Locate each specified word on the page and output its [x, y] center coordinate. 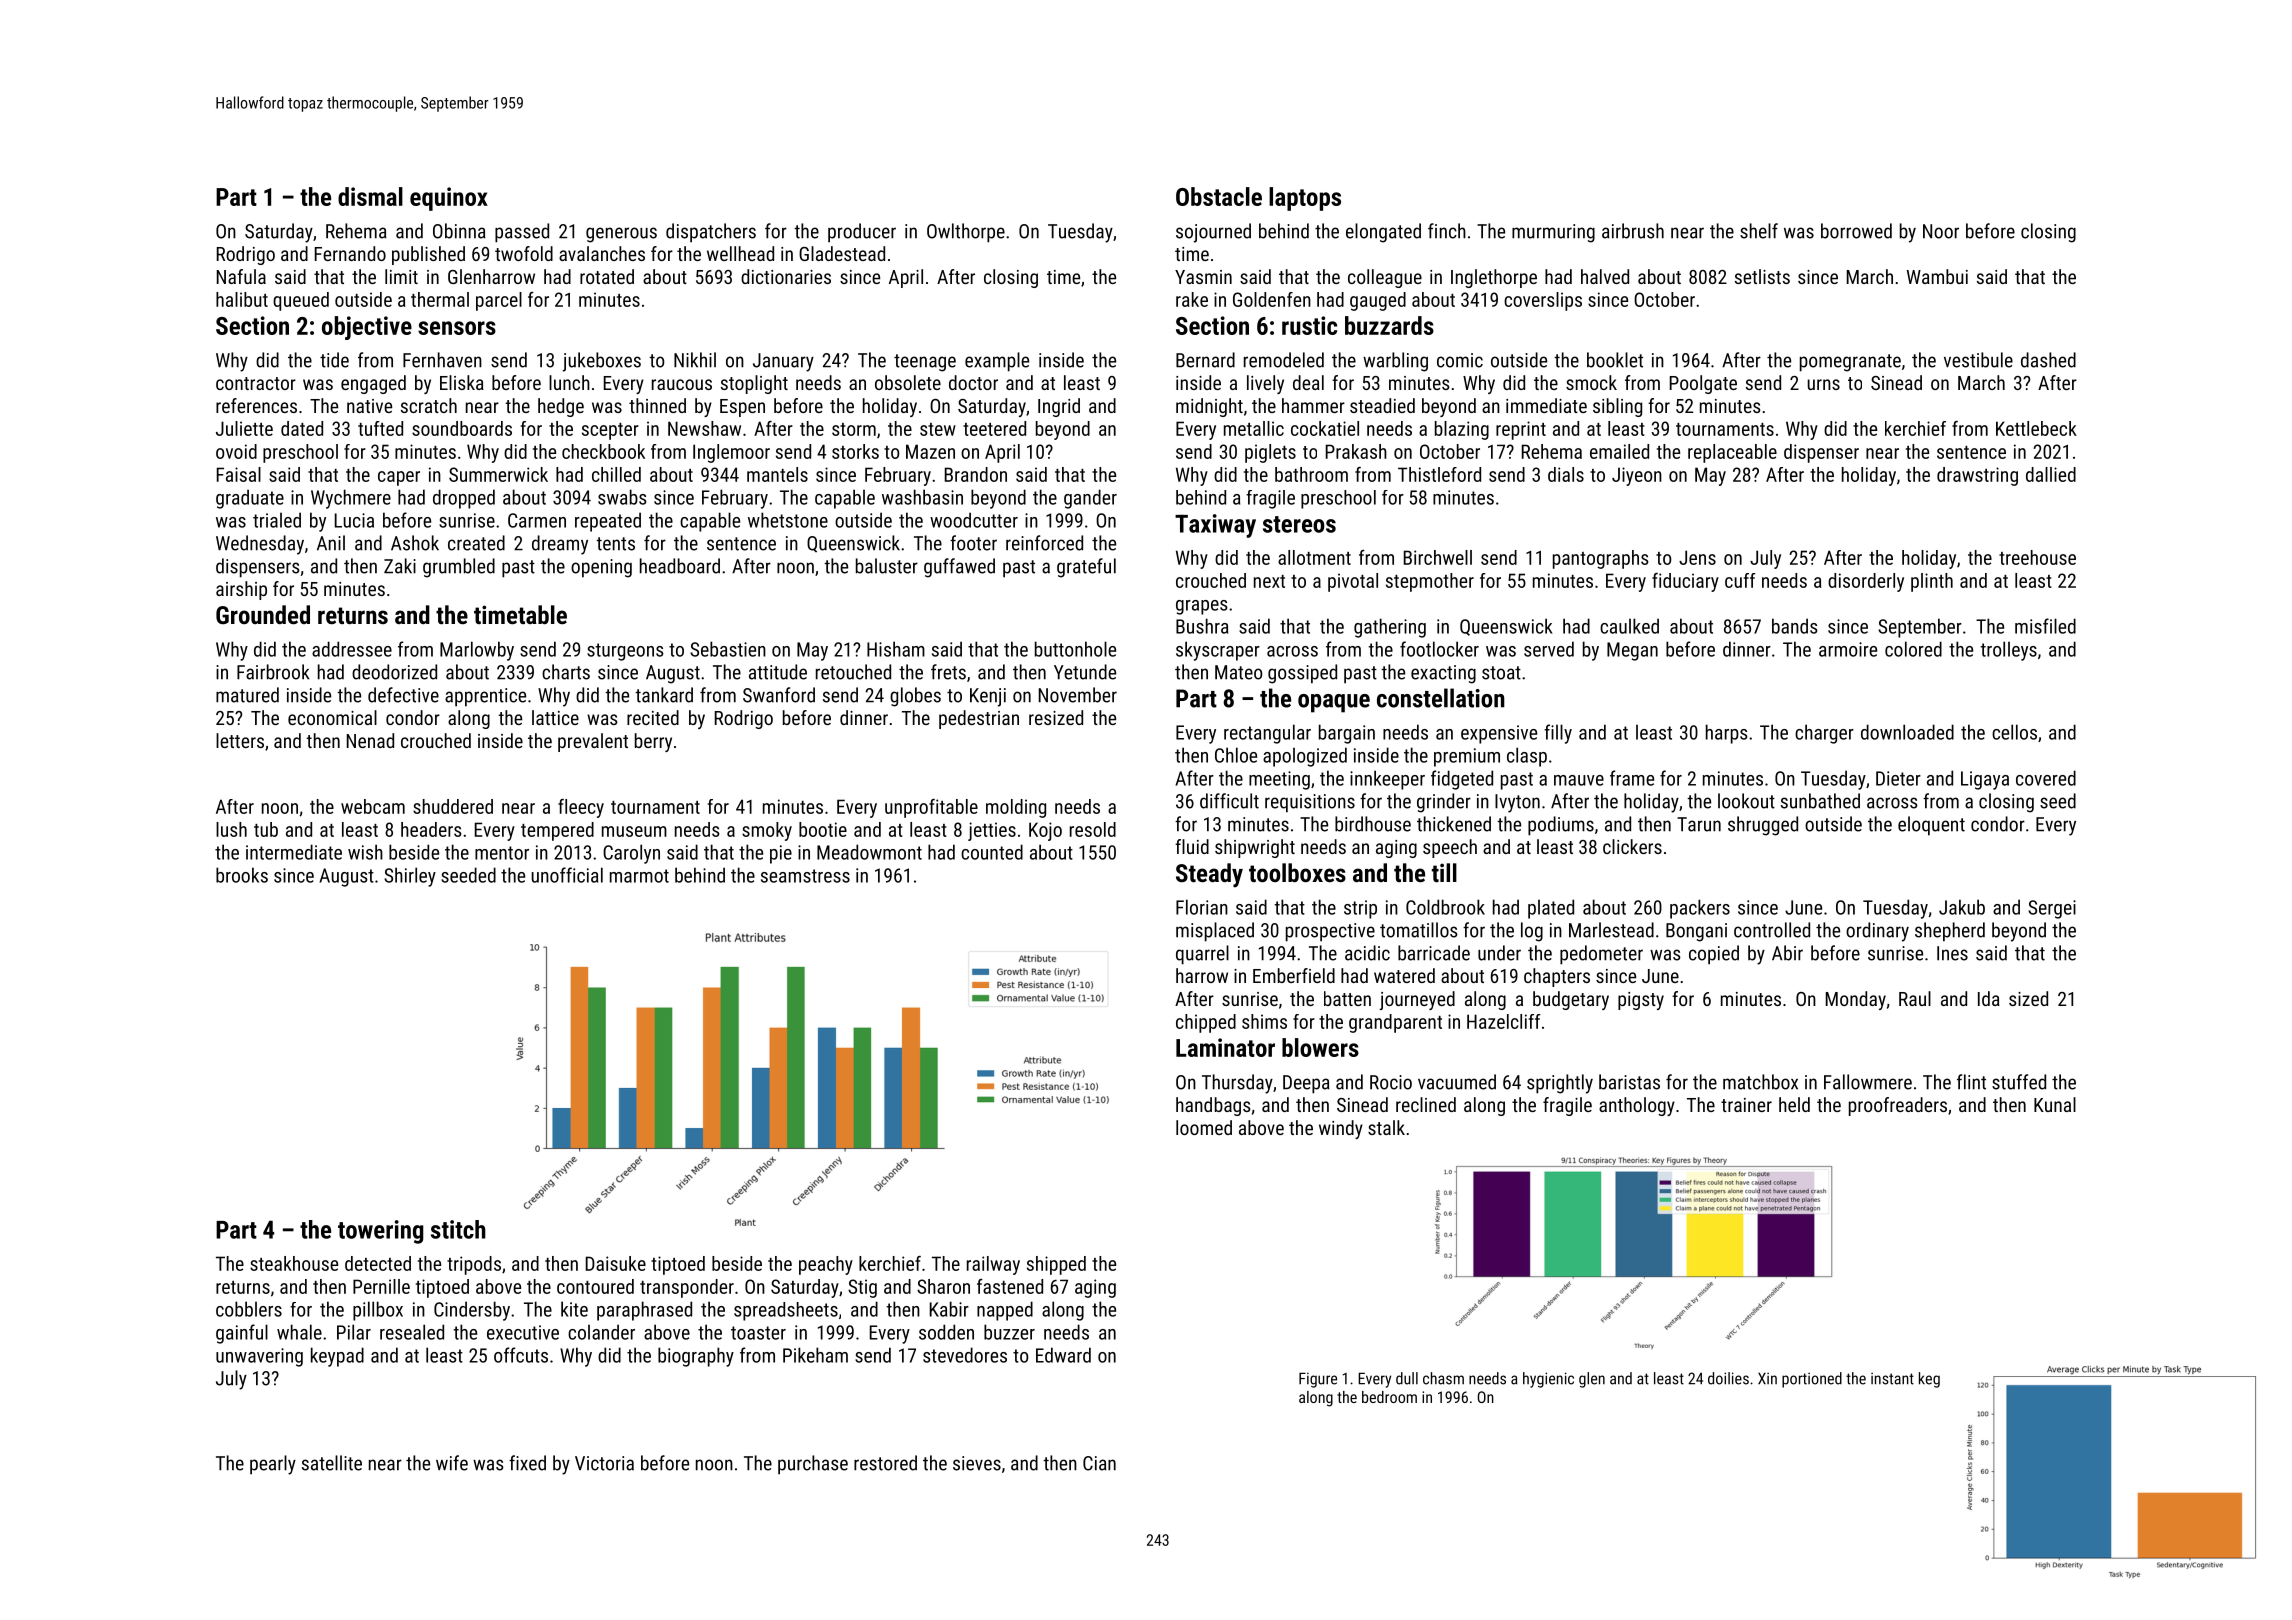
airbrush [1633, 231]
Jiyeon [1637, 476]
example [997, 362]
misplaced [1215, 932]
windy [1341, 1129]
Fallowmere [1868, 1082]
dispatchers [711, 233]
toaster [758, 1333]
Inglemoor [731, 453]
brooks [242, 875]
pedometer [1601, 955]
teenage [925, 363]
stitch [458, 1229]
